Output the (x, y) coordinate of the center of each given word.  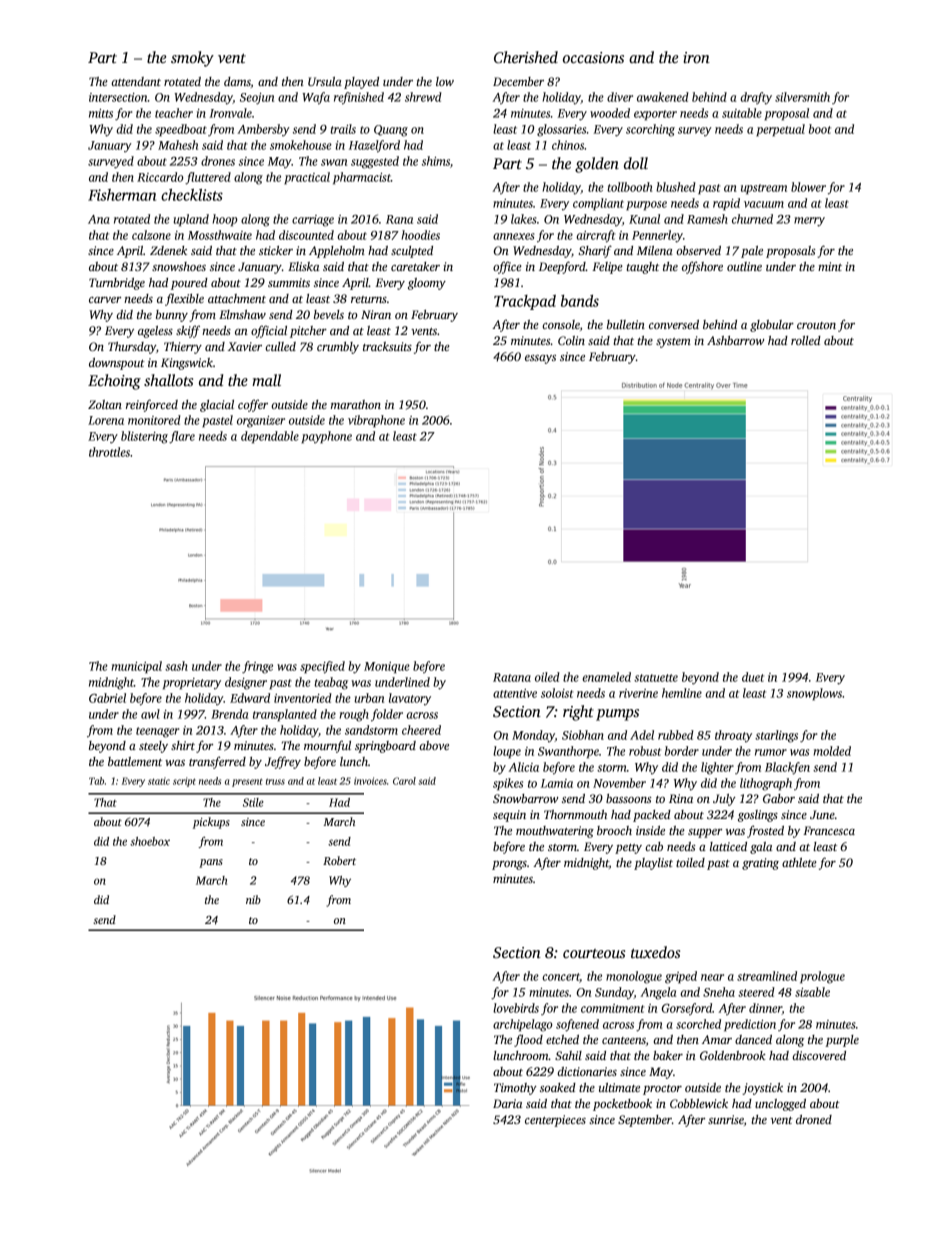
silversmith (802, 97)
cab (654, 846)
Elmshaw (242, 314)
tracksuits (387, 346)
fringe (257, 667)
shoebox (150, 841)
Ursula (325, 81)
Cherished (526, 57)
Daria (507, 1103)
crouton (816, 325)
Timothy (515, 1089)
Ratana (512, 677)
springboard (385, 747)
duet (753, 677)
